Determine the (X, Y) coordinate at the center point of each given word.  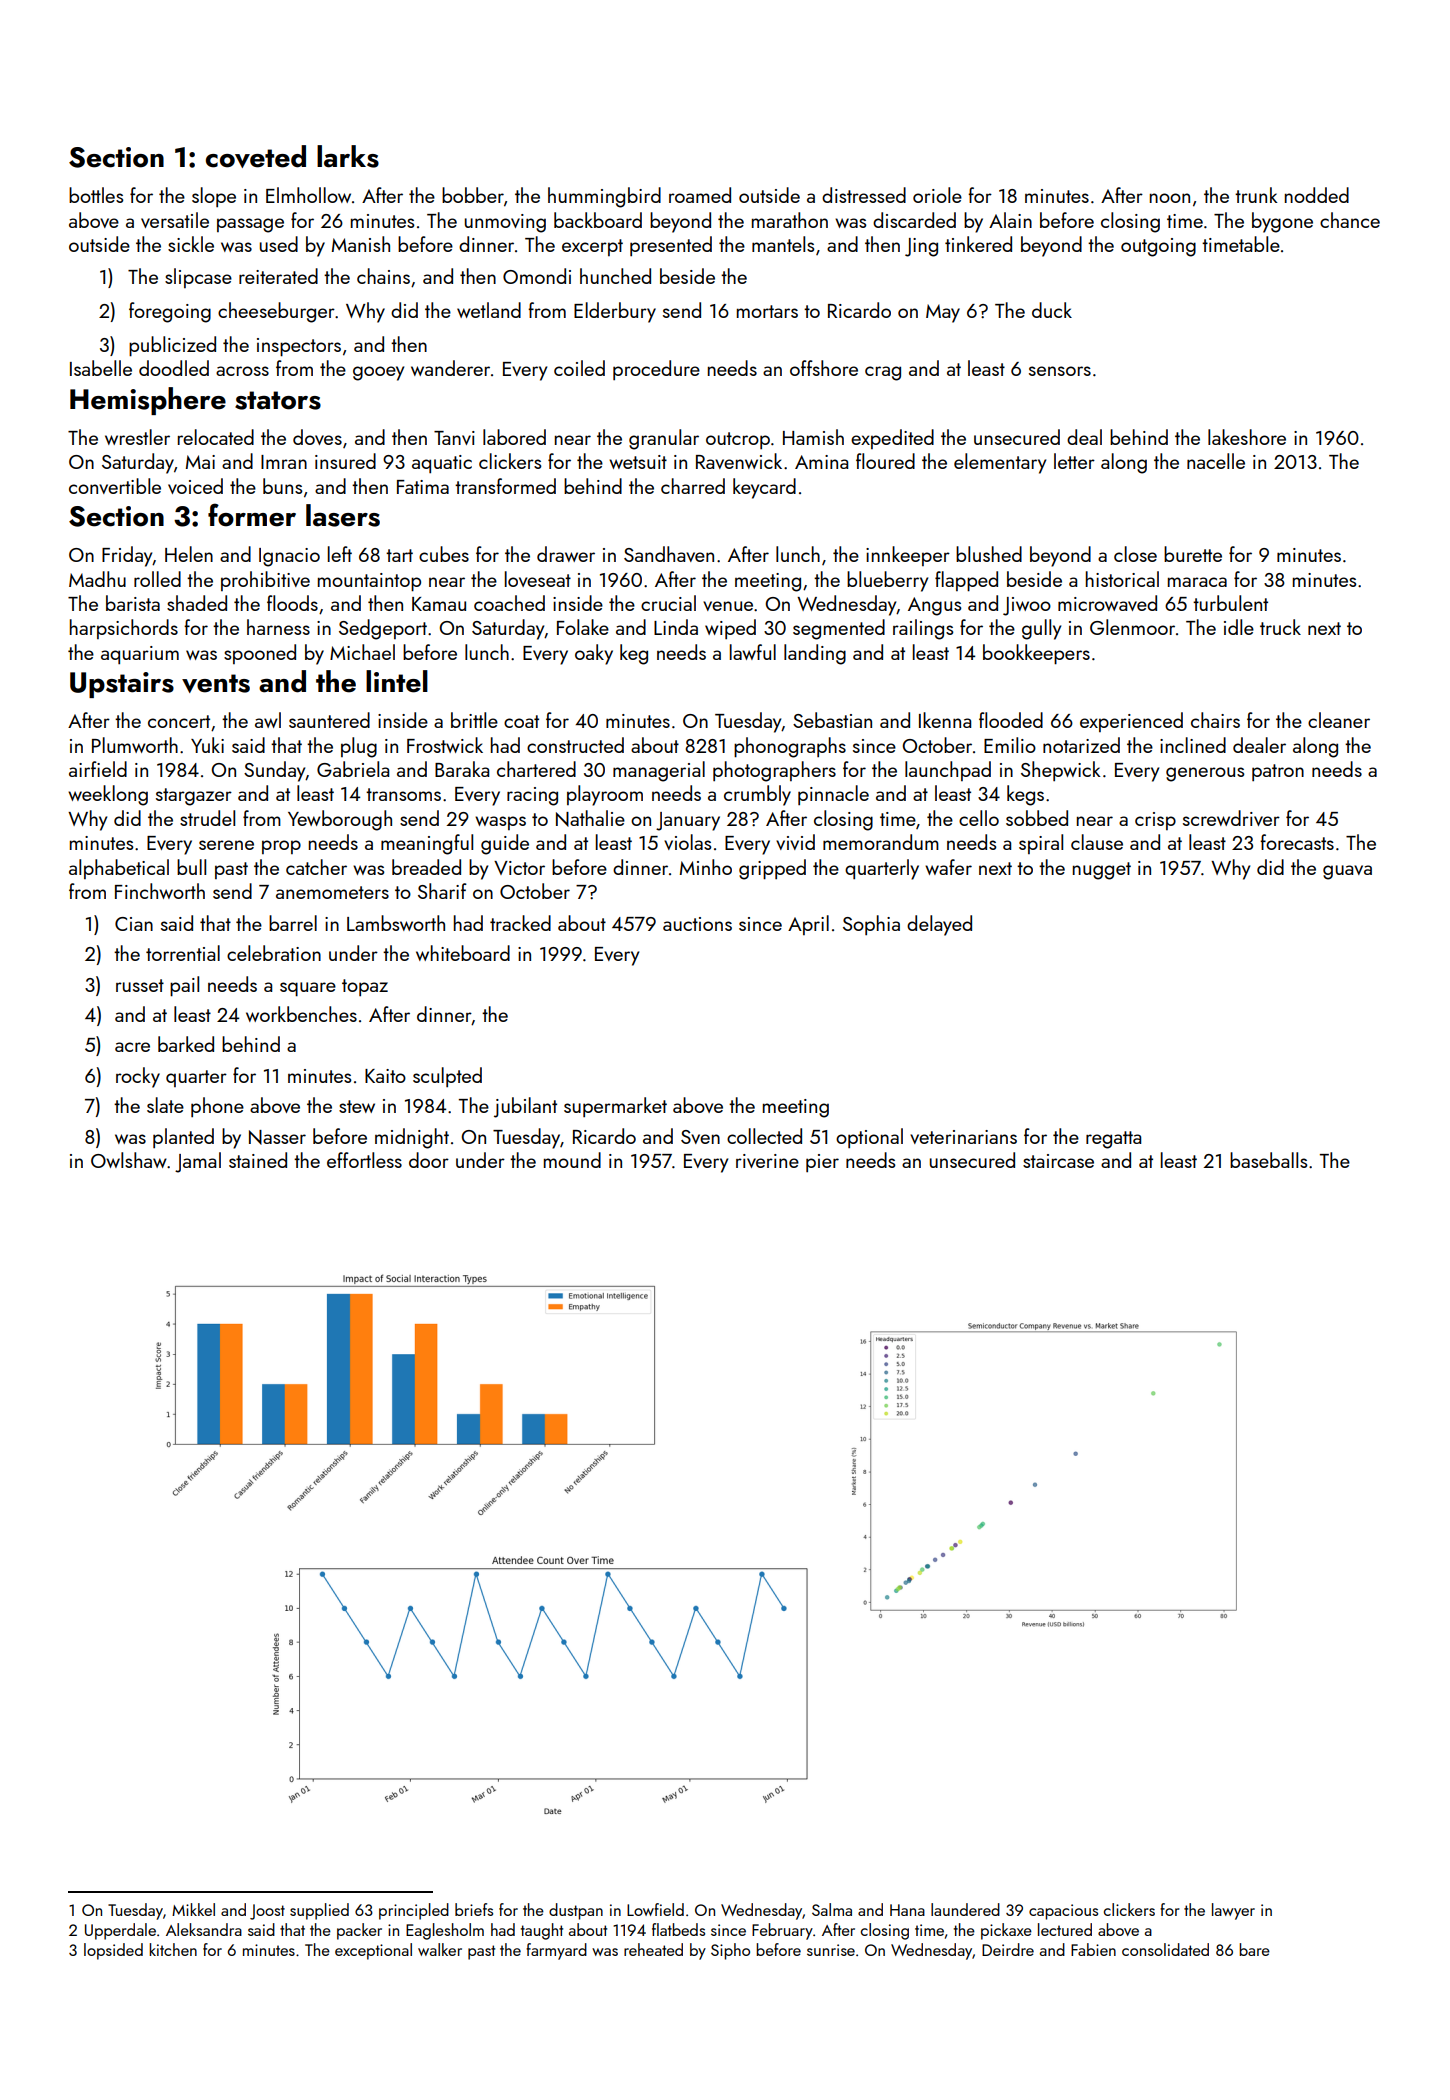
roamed (700, 195)
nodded (1317, 195)
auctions (697, 924)
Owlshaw (129, 1160)
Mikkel (193, 1909)
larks (348, 156)
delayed (939, 925)
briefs (474, 1909)
